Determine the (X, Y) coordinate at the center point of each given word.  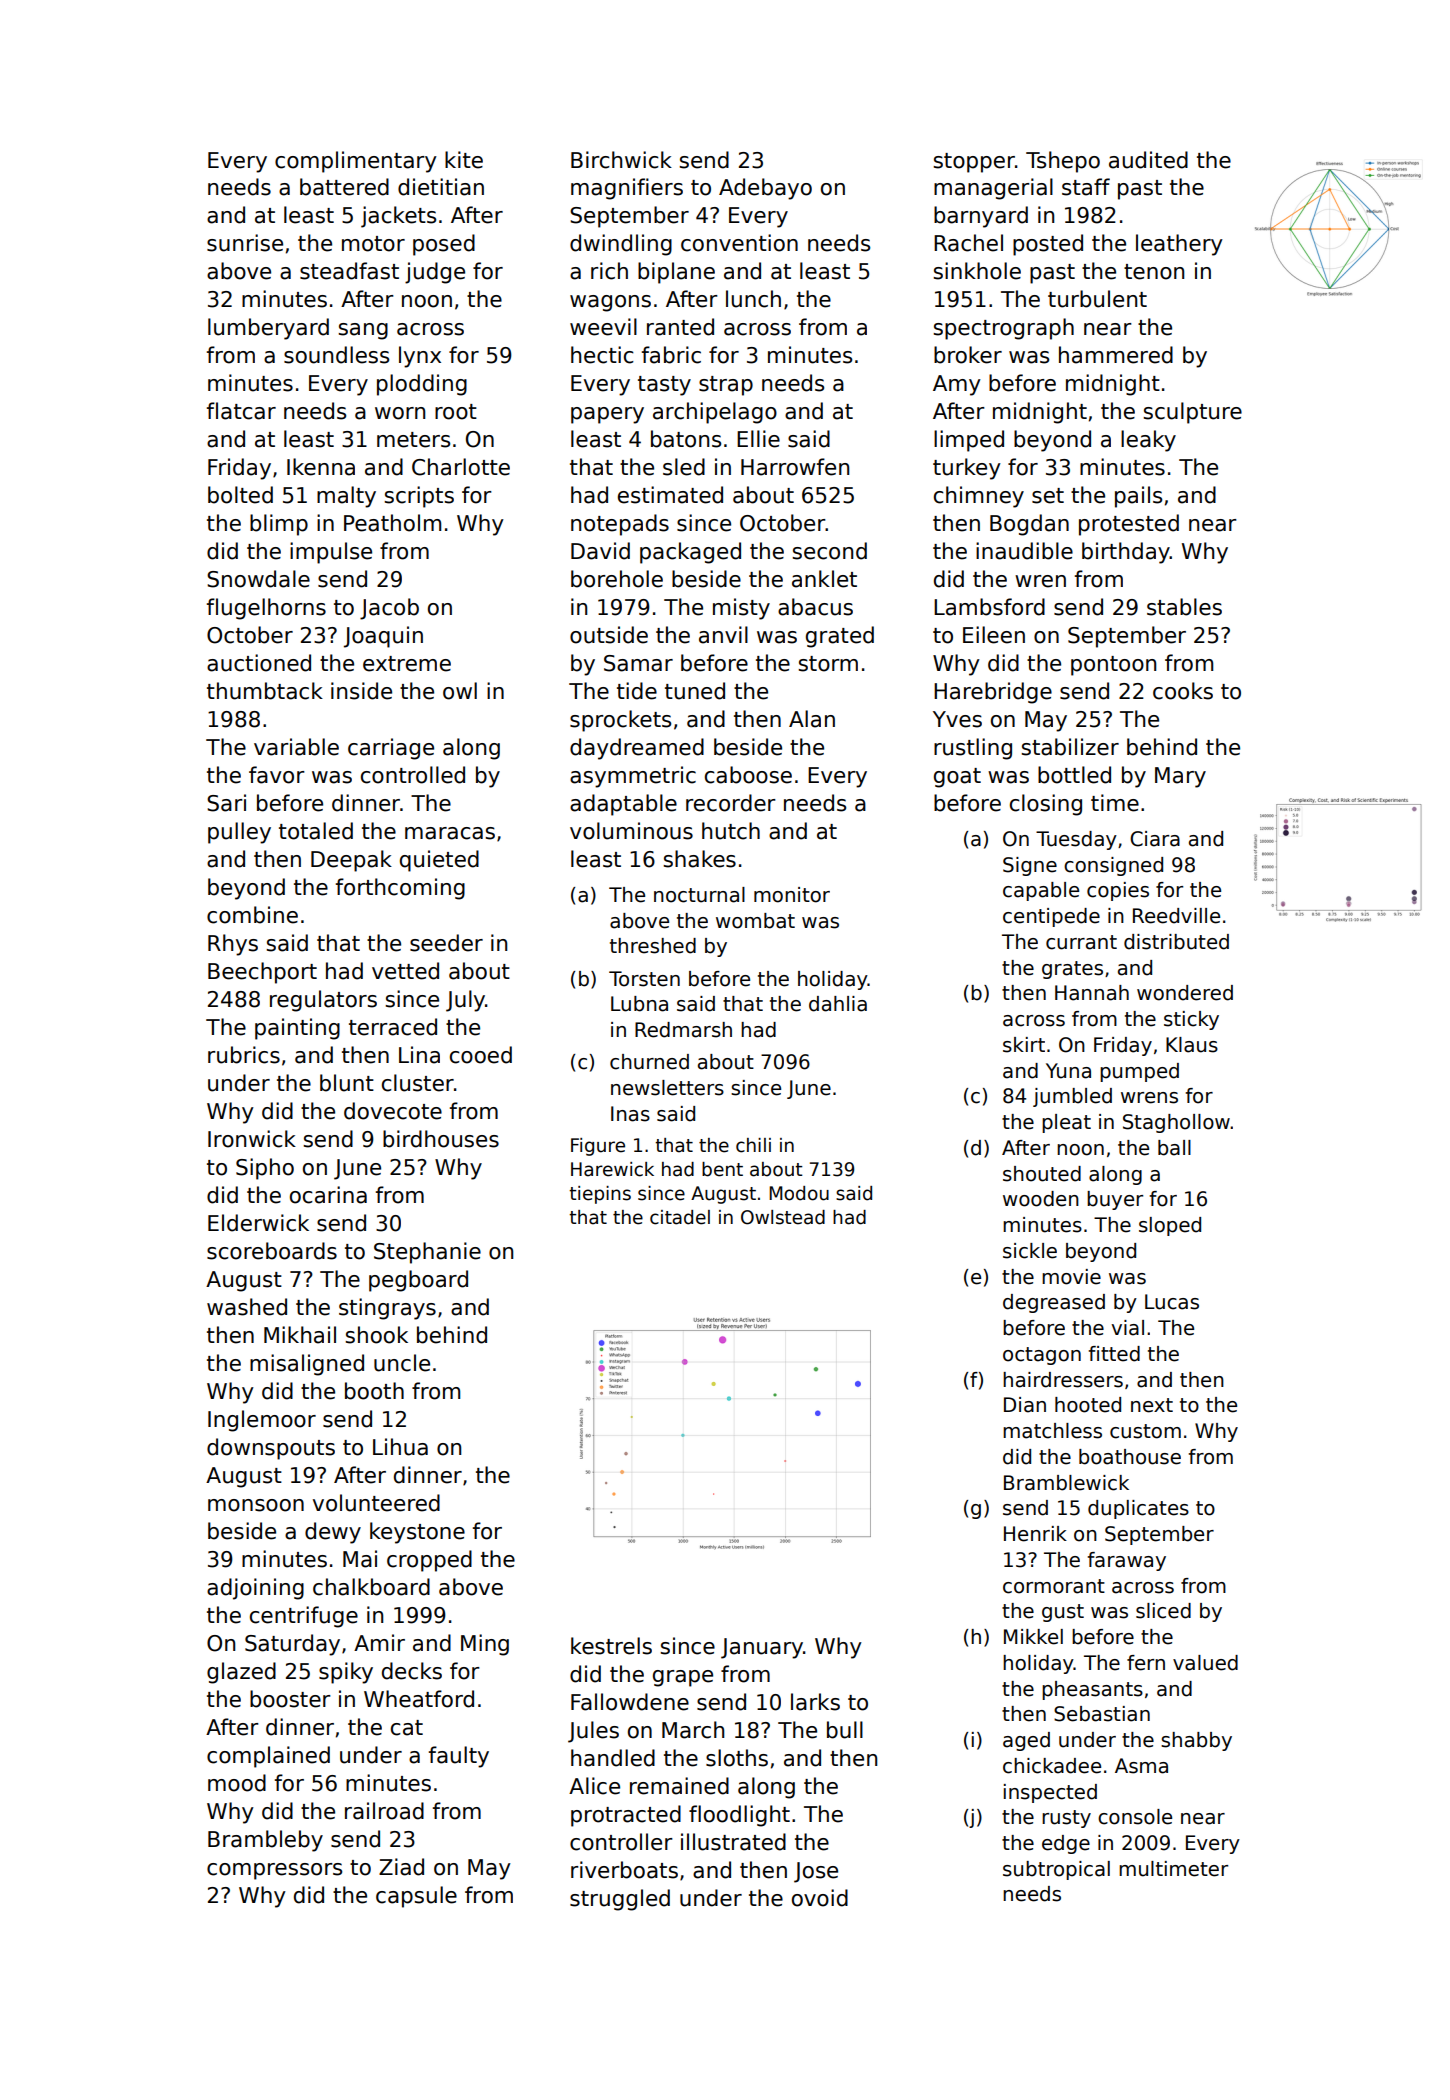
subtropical (1056, 1870)
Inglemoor (262, 1421)
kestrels (611, 1646)
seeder (446, 943)
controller (621, 1842)
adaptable (623, 805)
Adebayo (765, 189)
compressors (274, 1871)
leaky (1148, 441)
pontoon (1113, 666)
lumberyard (268, 329)
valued (1205, 1663)
